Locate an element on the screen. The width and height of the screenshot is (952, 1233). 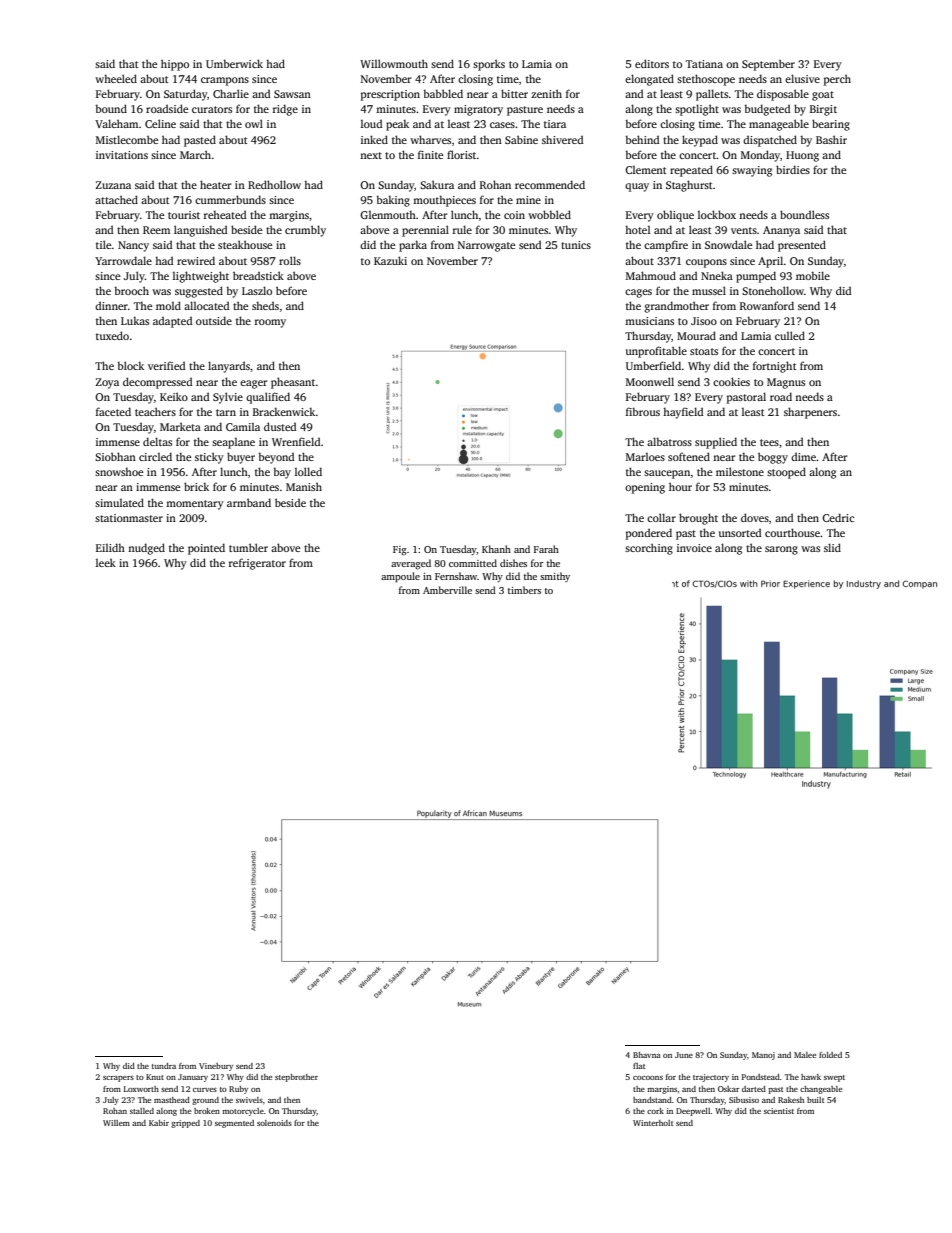
tundra is located at coordinates (164, 1066).
